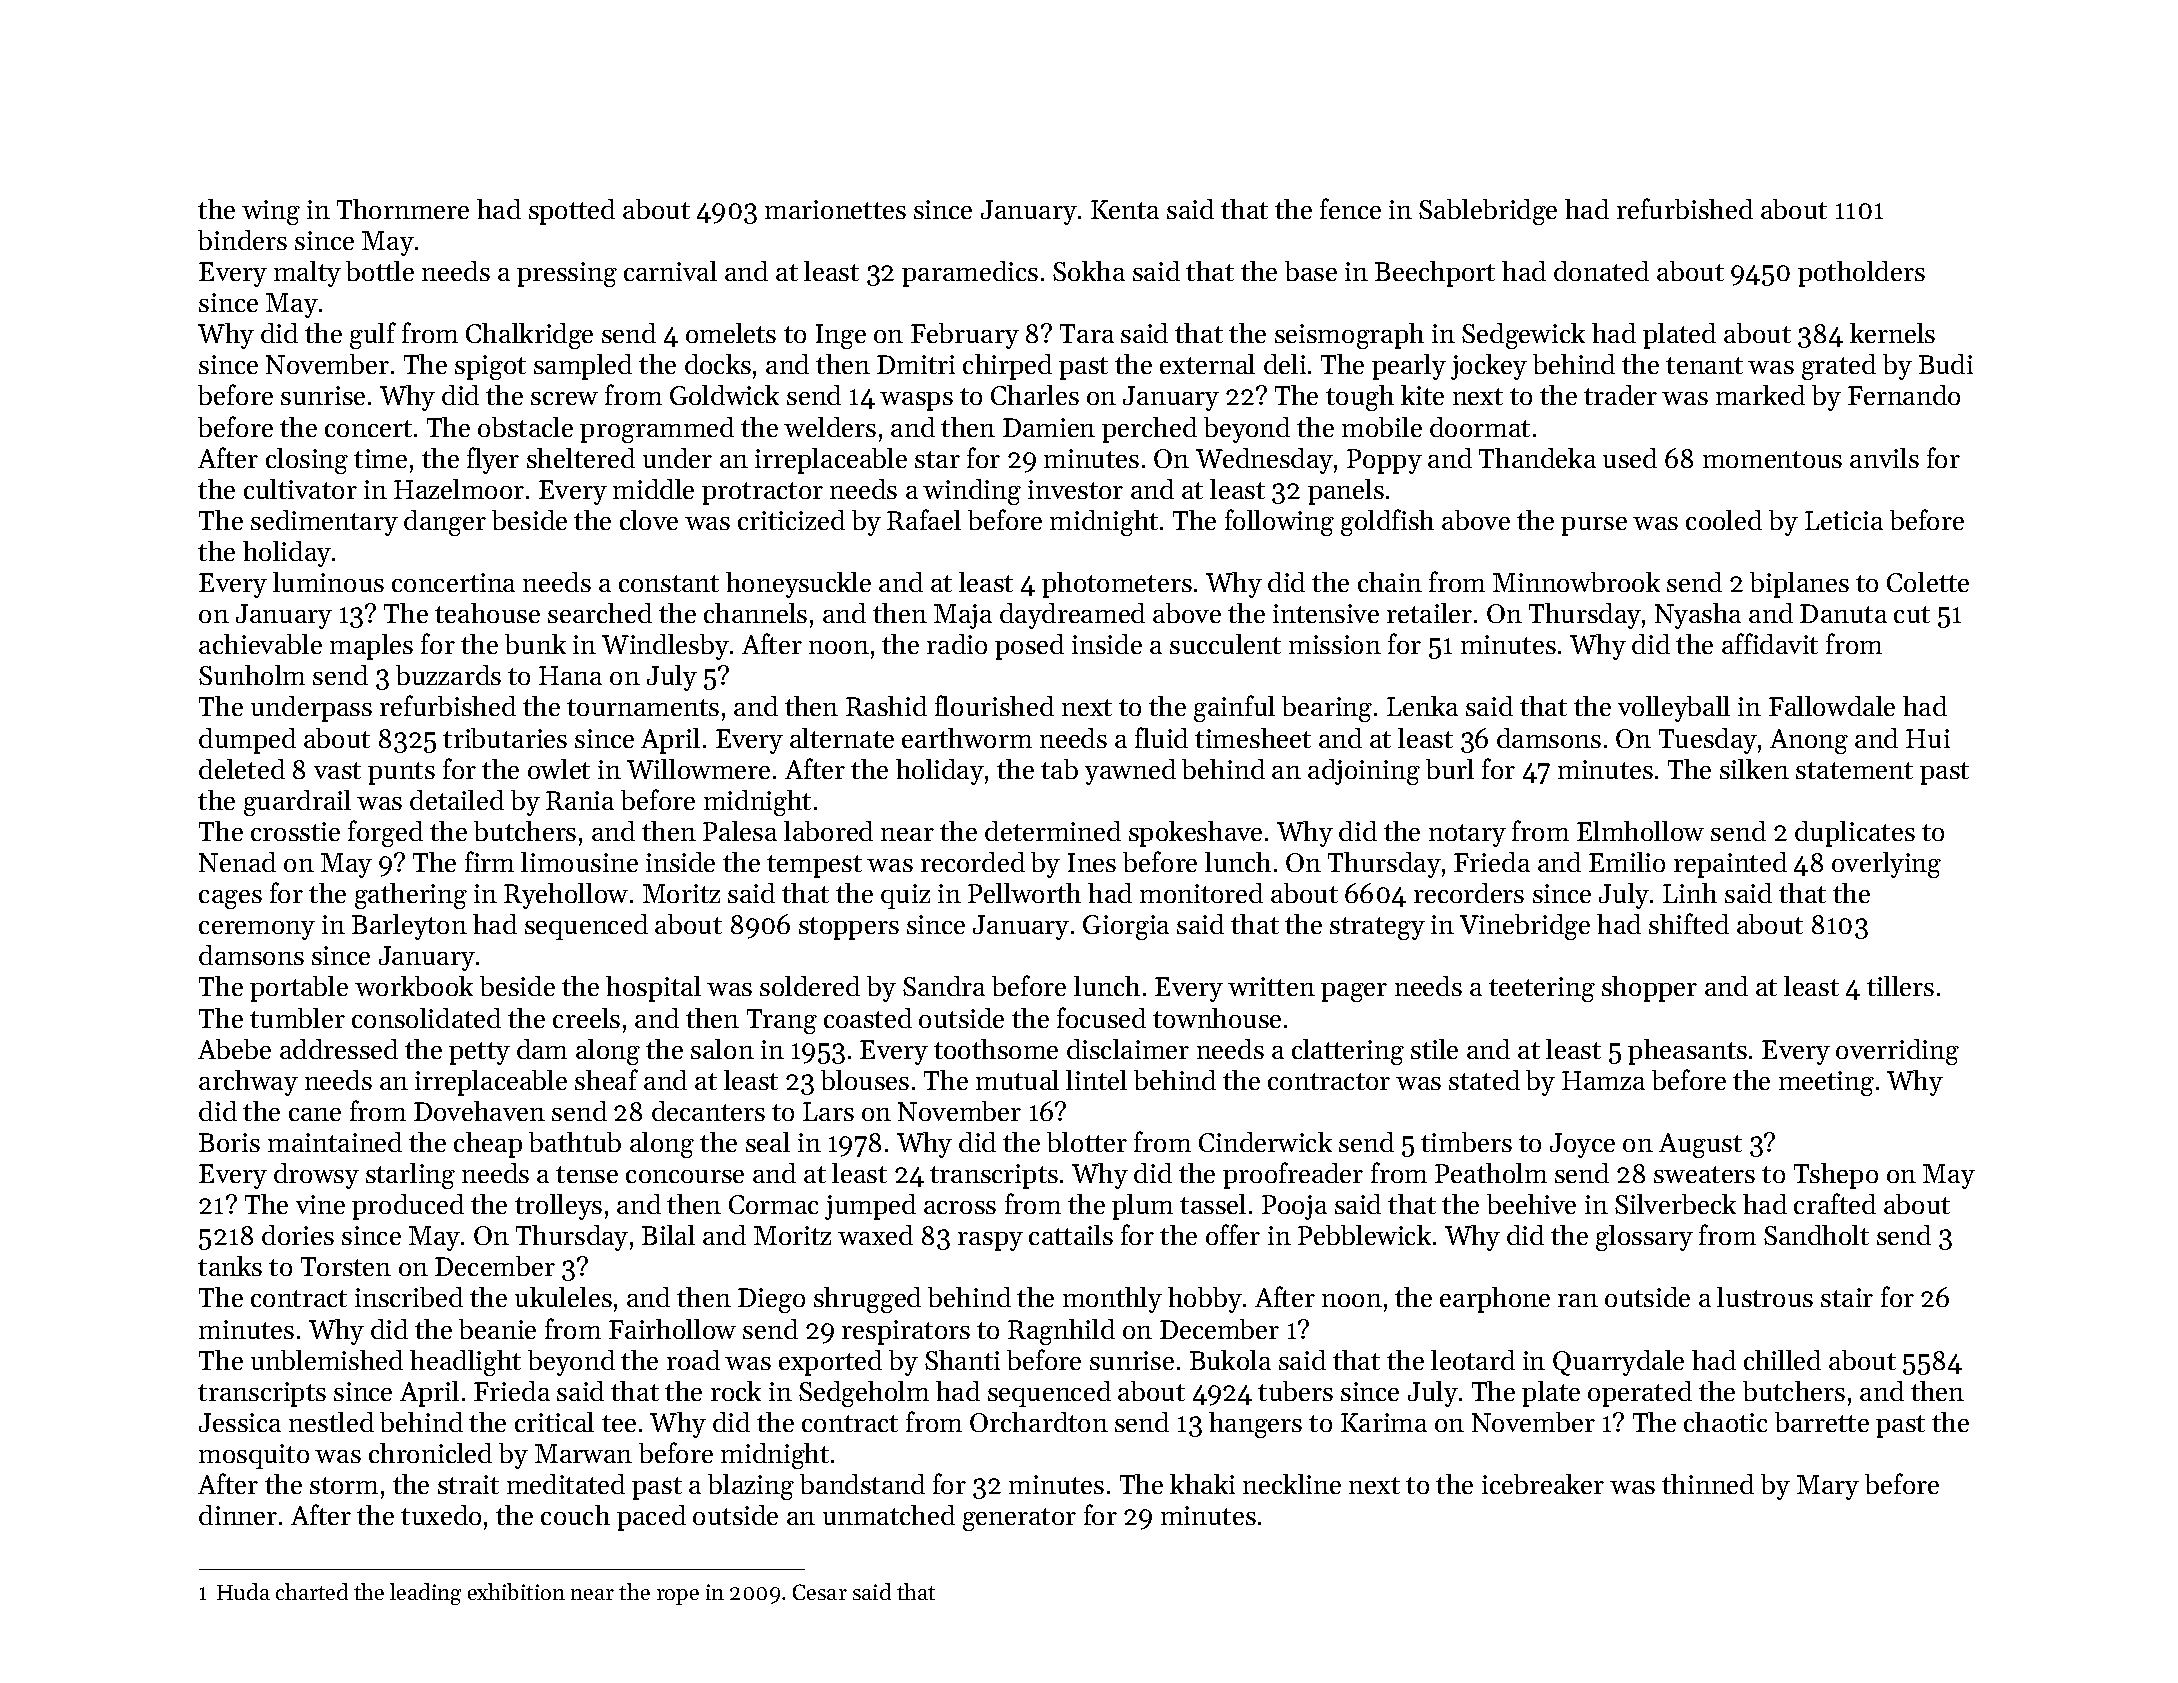 The height and width of the document is (1683, 2178). Describe the element at coordinates (1202, 1484) in the document. I see `khaki` at that location.
